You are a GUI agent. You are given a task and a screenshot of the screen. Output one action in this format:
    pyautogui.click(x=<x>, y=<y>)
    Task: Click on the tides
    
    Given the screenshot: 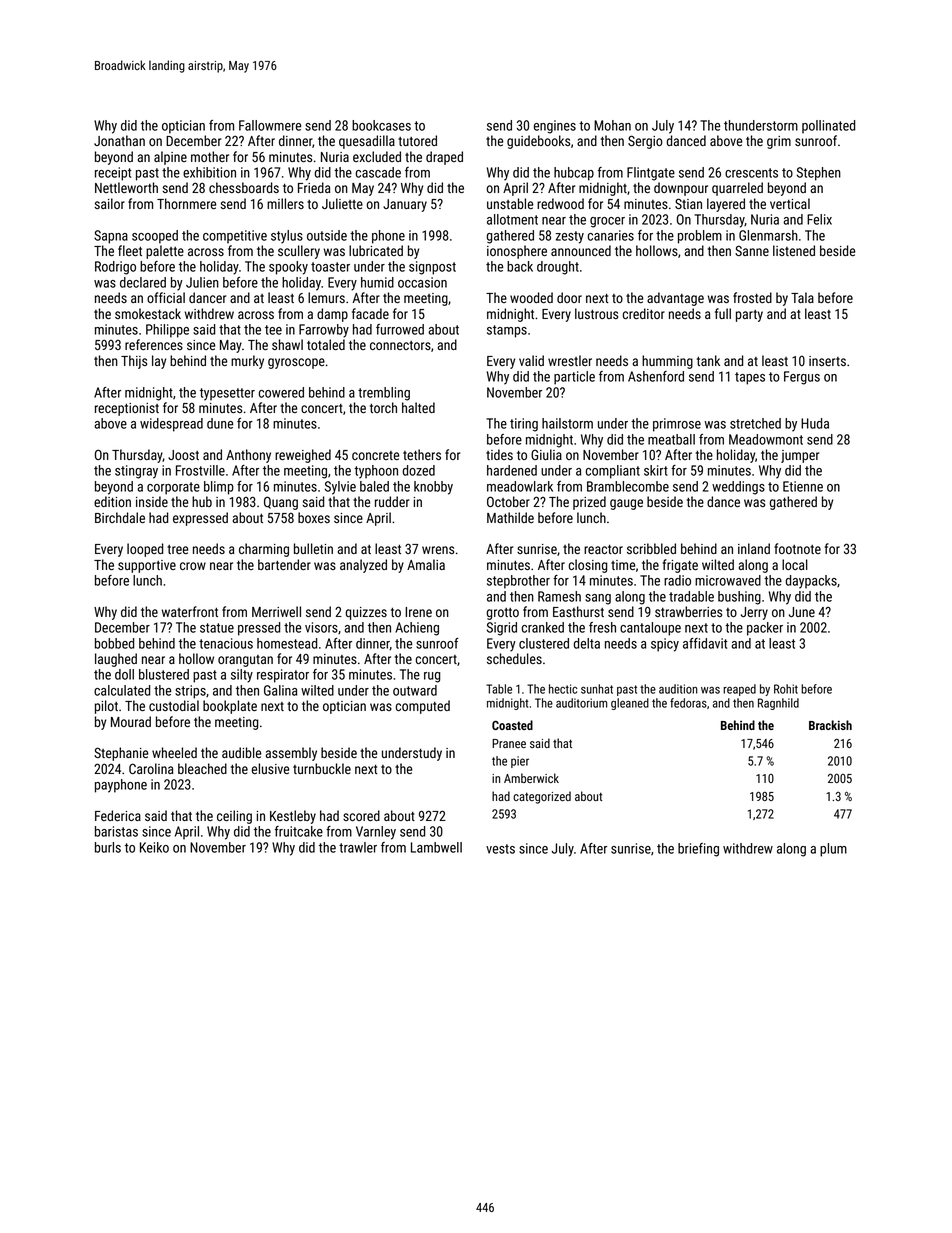 What is the action you would take?
    pyautogui.click(x=499, y=454)
